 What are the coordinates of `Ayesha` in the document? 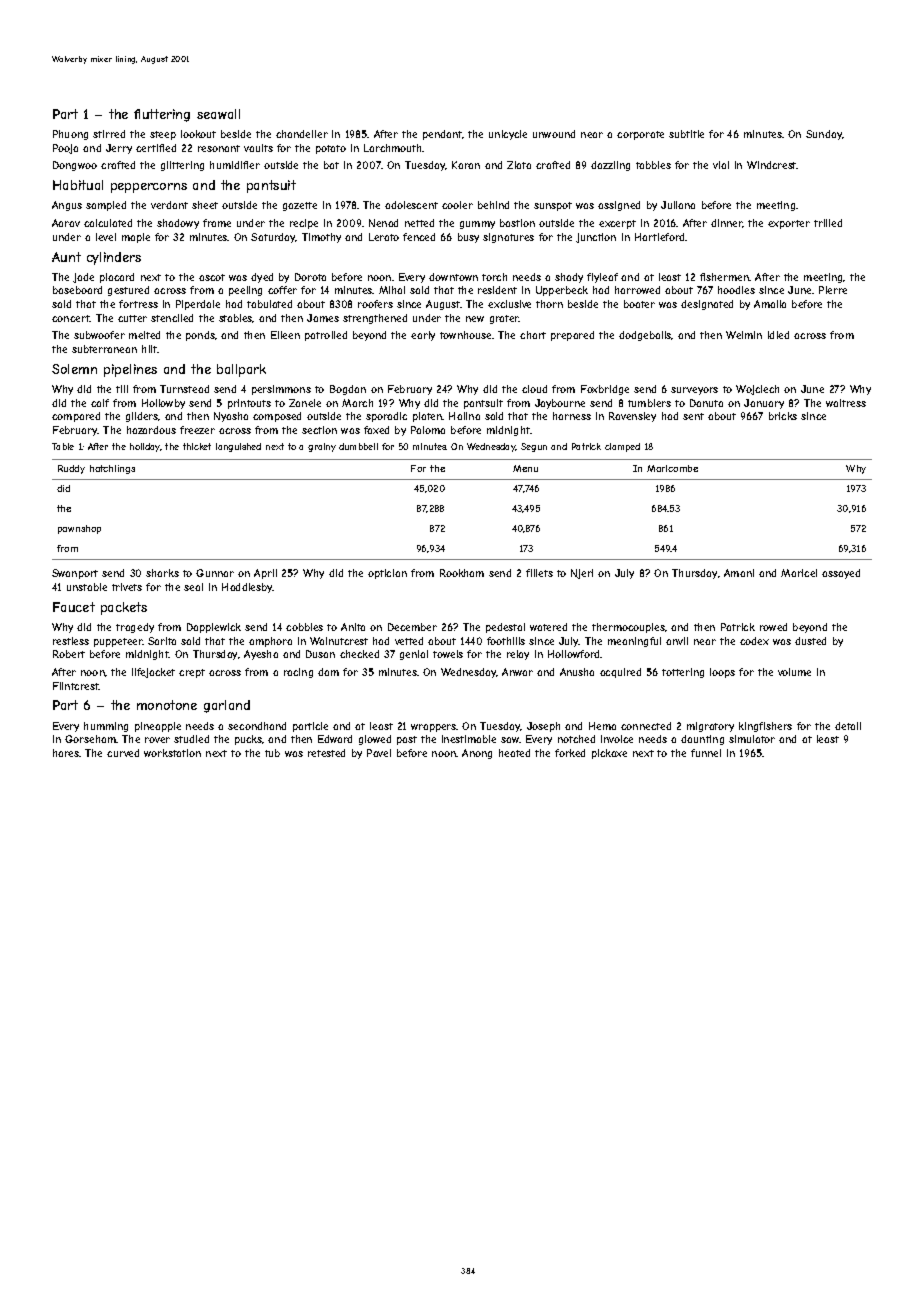 It's located at (261, 655).
